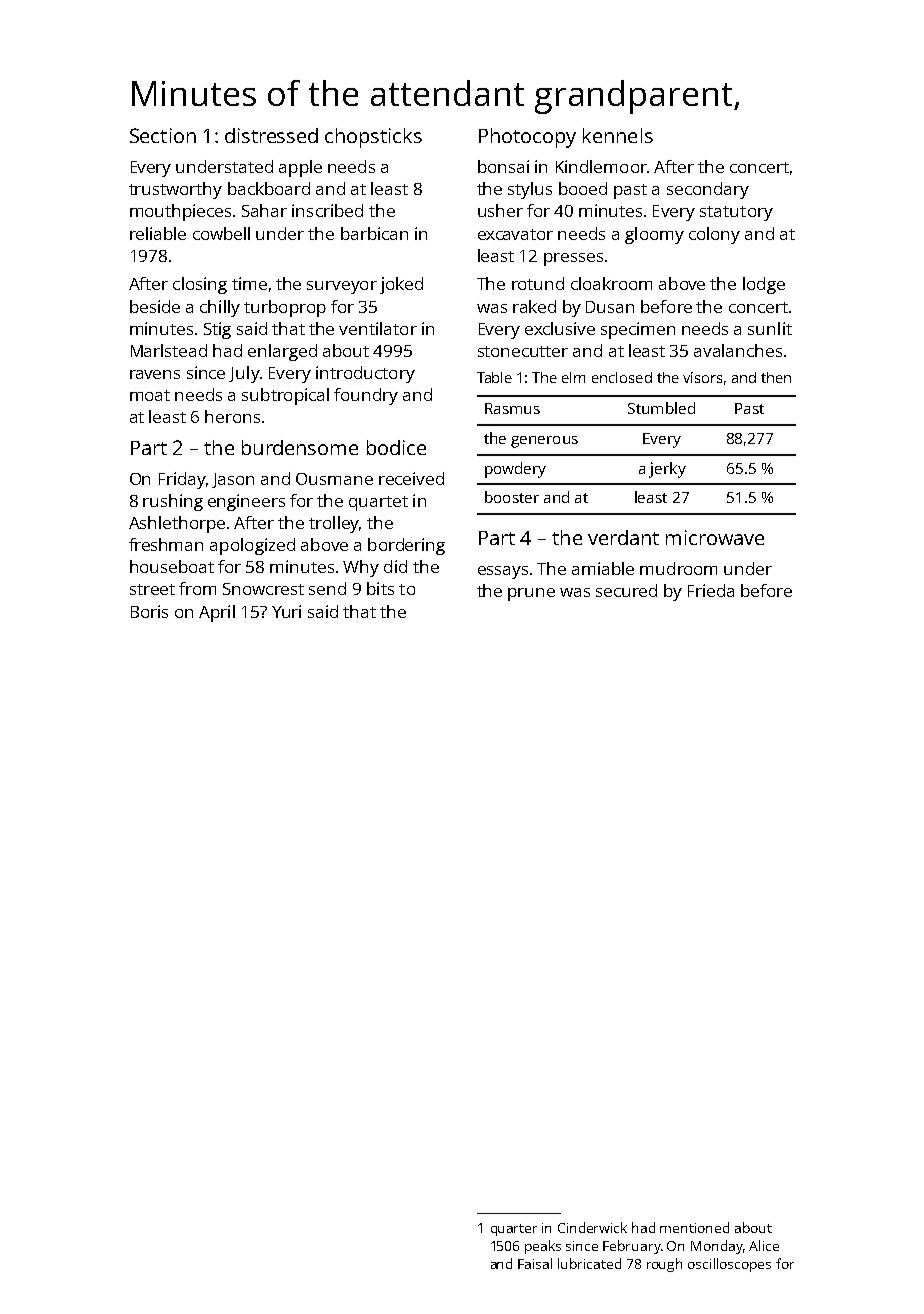 The width and height of the screenshot is (924, 1314). I want to click on bits, so click(380, 588).
